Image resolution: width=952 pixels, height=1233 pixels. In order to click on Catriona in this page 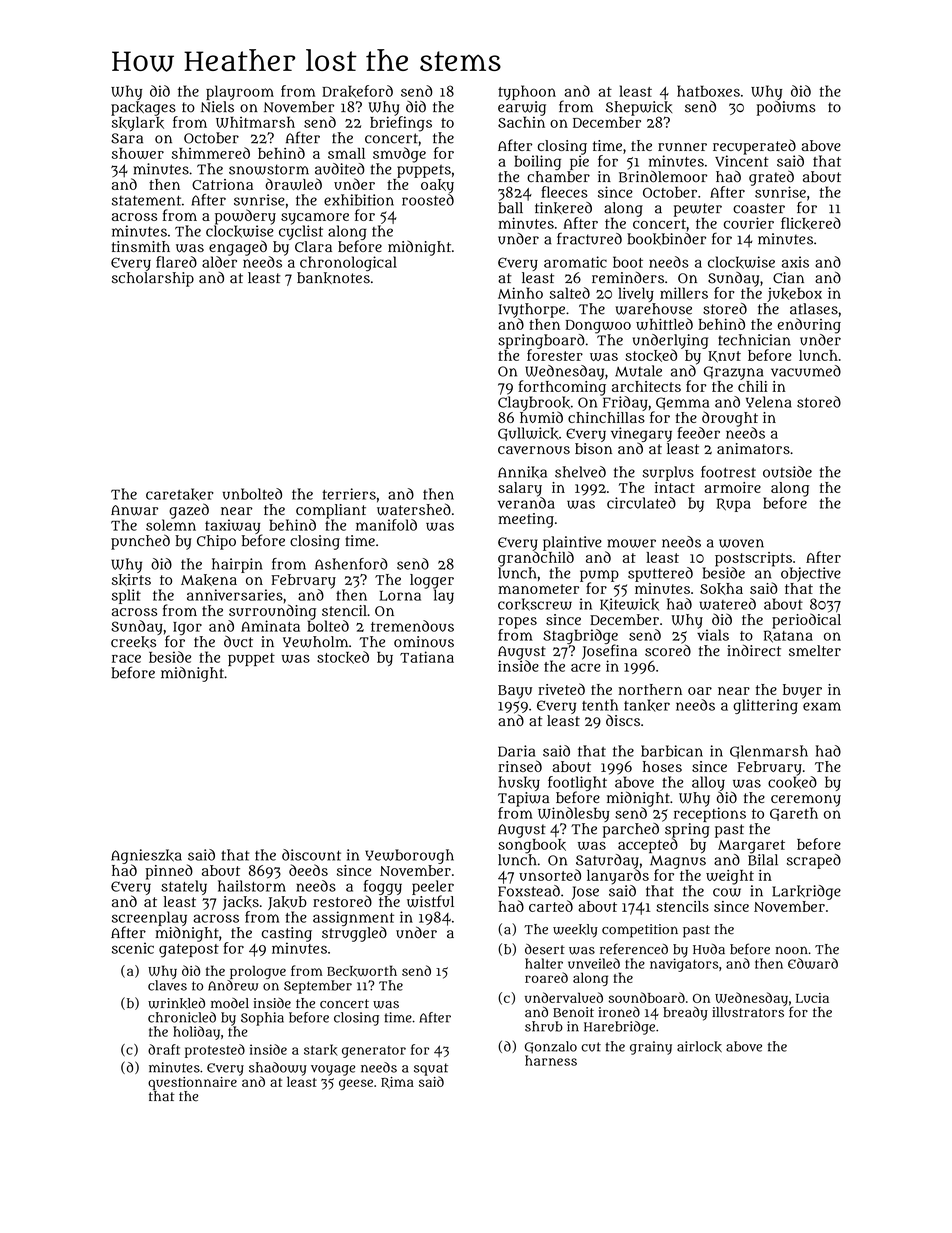, I will do `click(222, 184)`.
